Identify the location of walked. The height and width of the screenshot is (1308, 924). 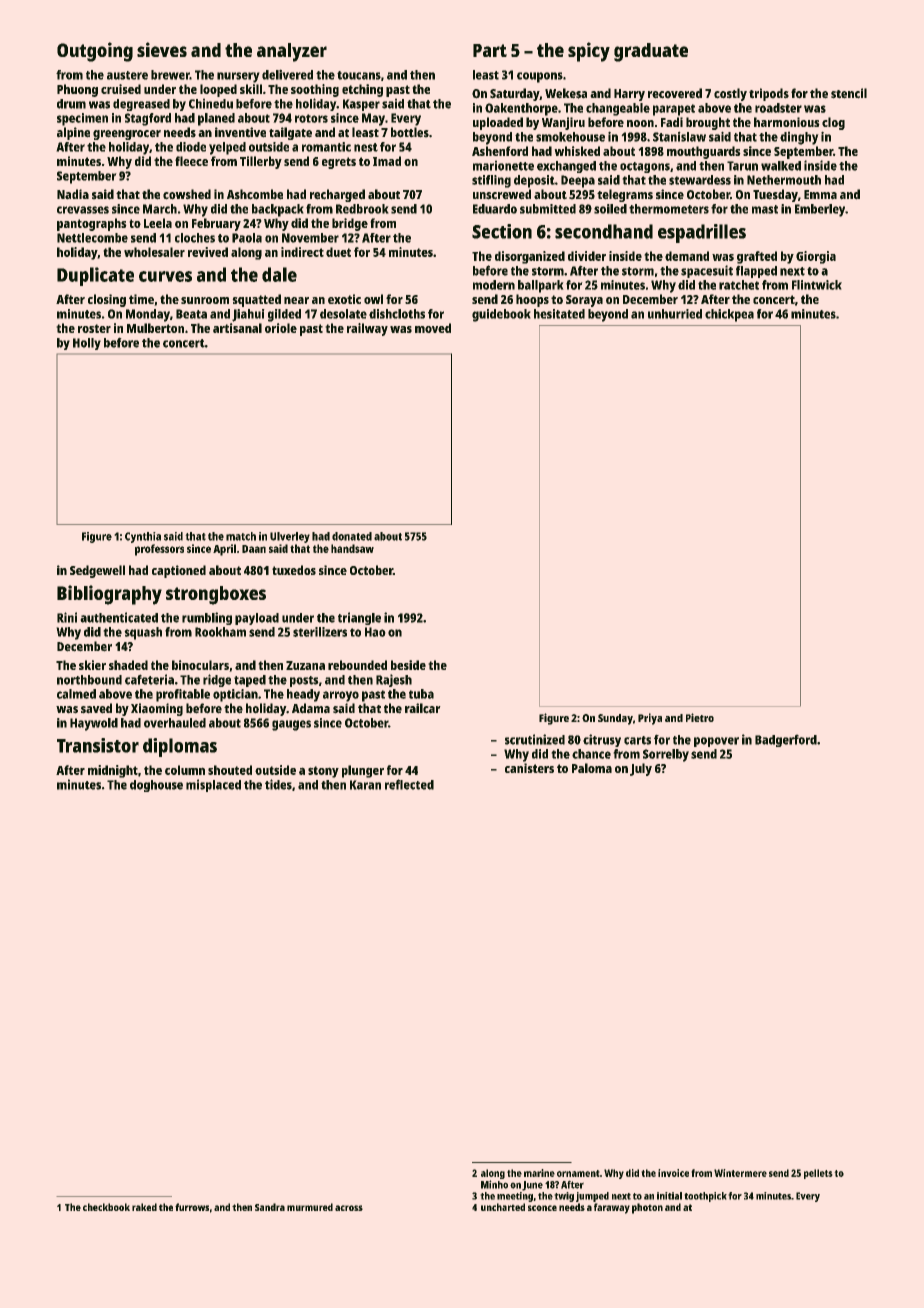
(781, 166).
